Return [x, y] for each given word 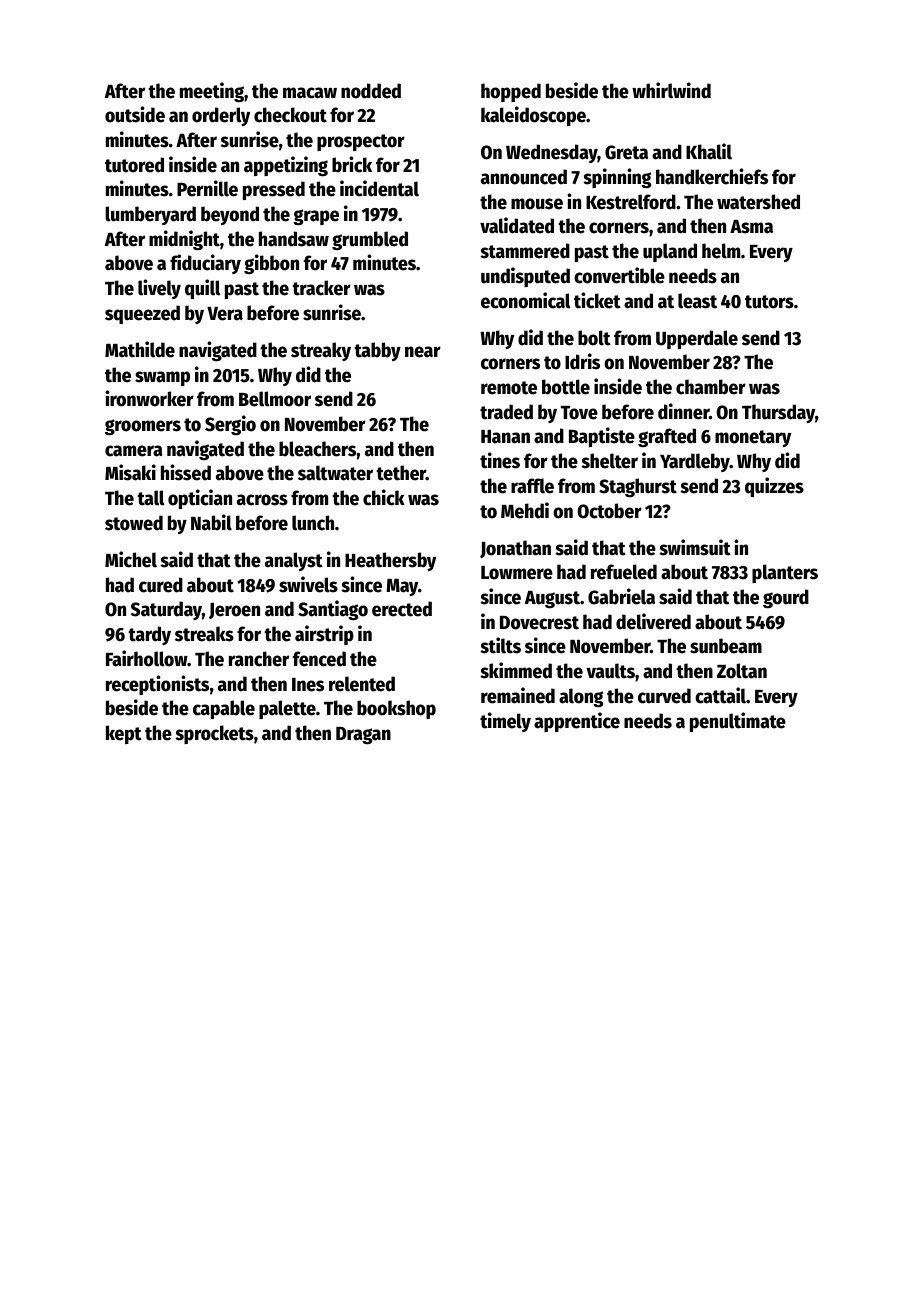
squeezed [142, 314]
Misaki [130, 472]
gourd [786, 598]
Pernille [207, 188]
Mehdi [525, 510]
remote [509, 388]
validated [517, 225]
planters [785, 573]
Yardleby [695, 462]
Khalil [709, 151]
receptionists [157, 685]
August [552, 599]
